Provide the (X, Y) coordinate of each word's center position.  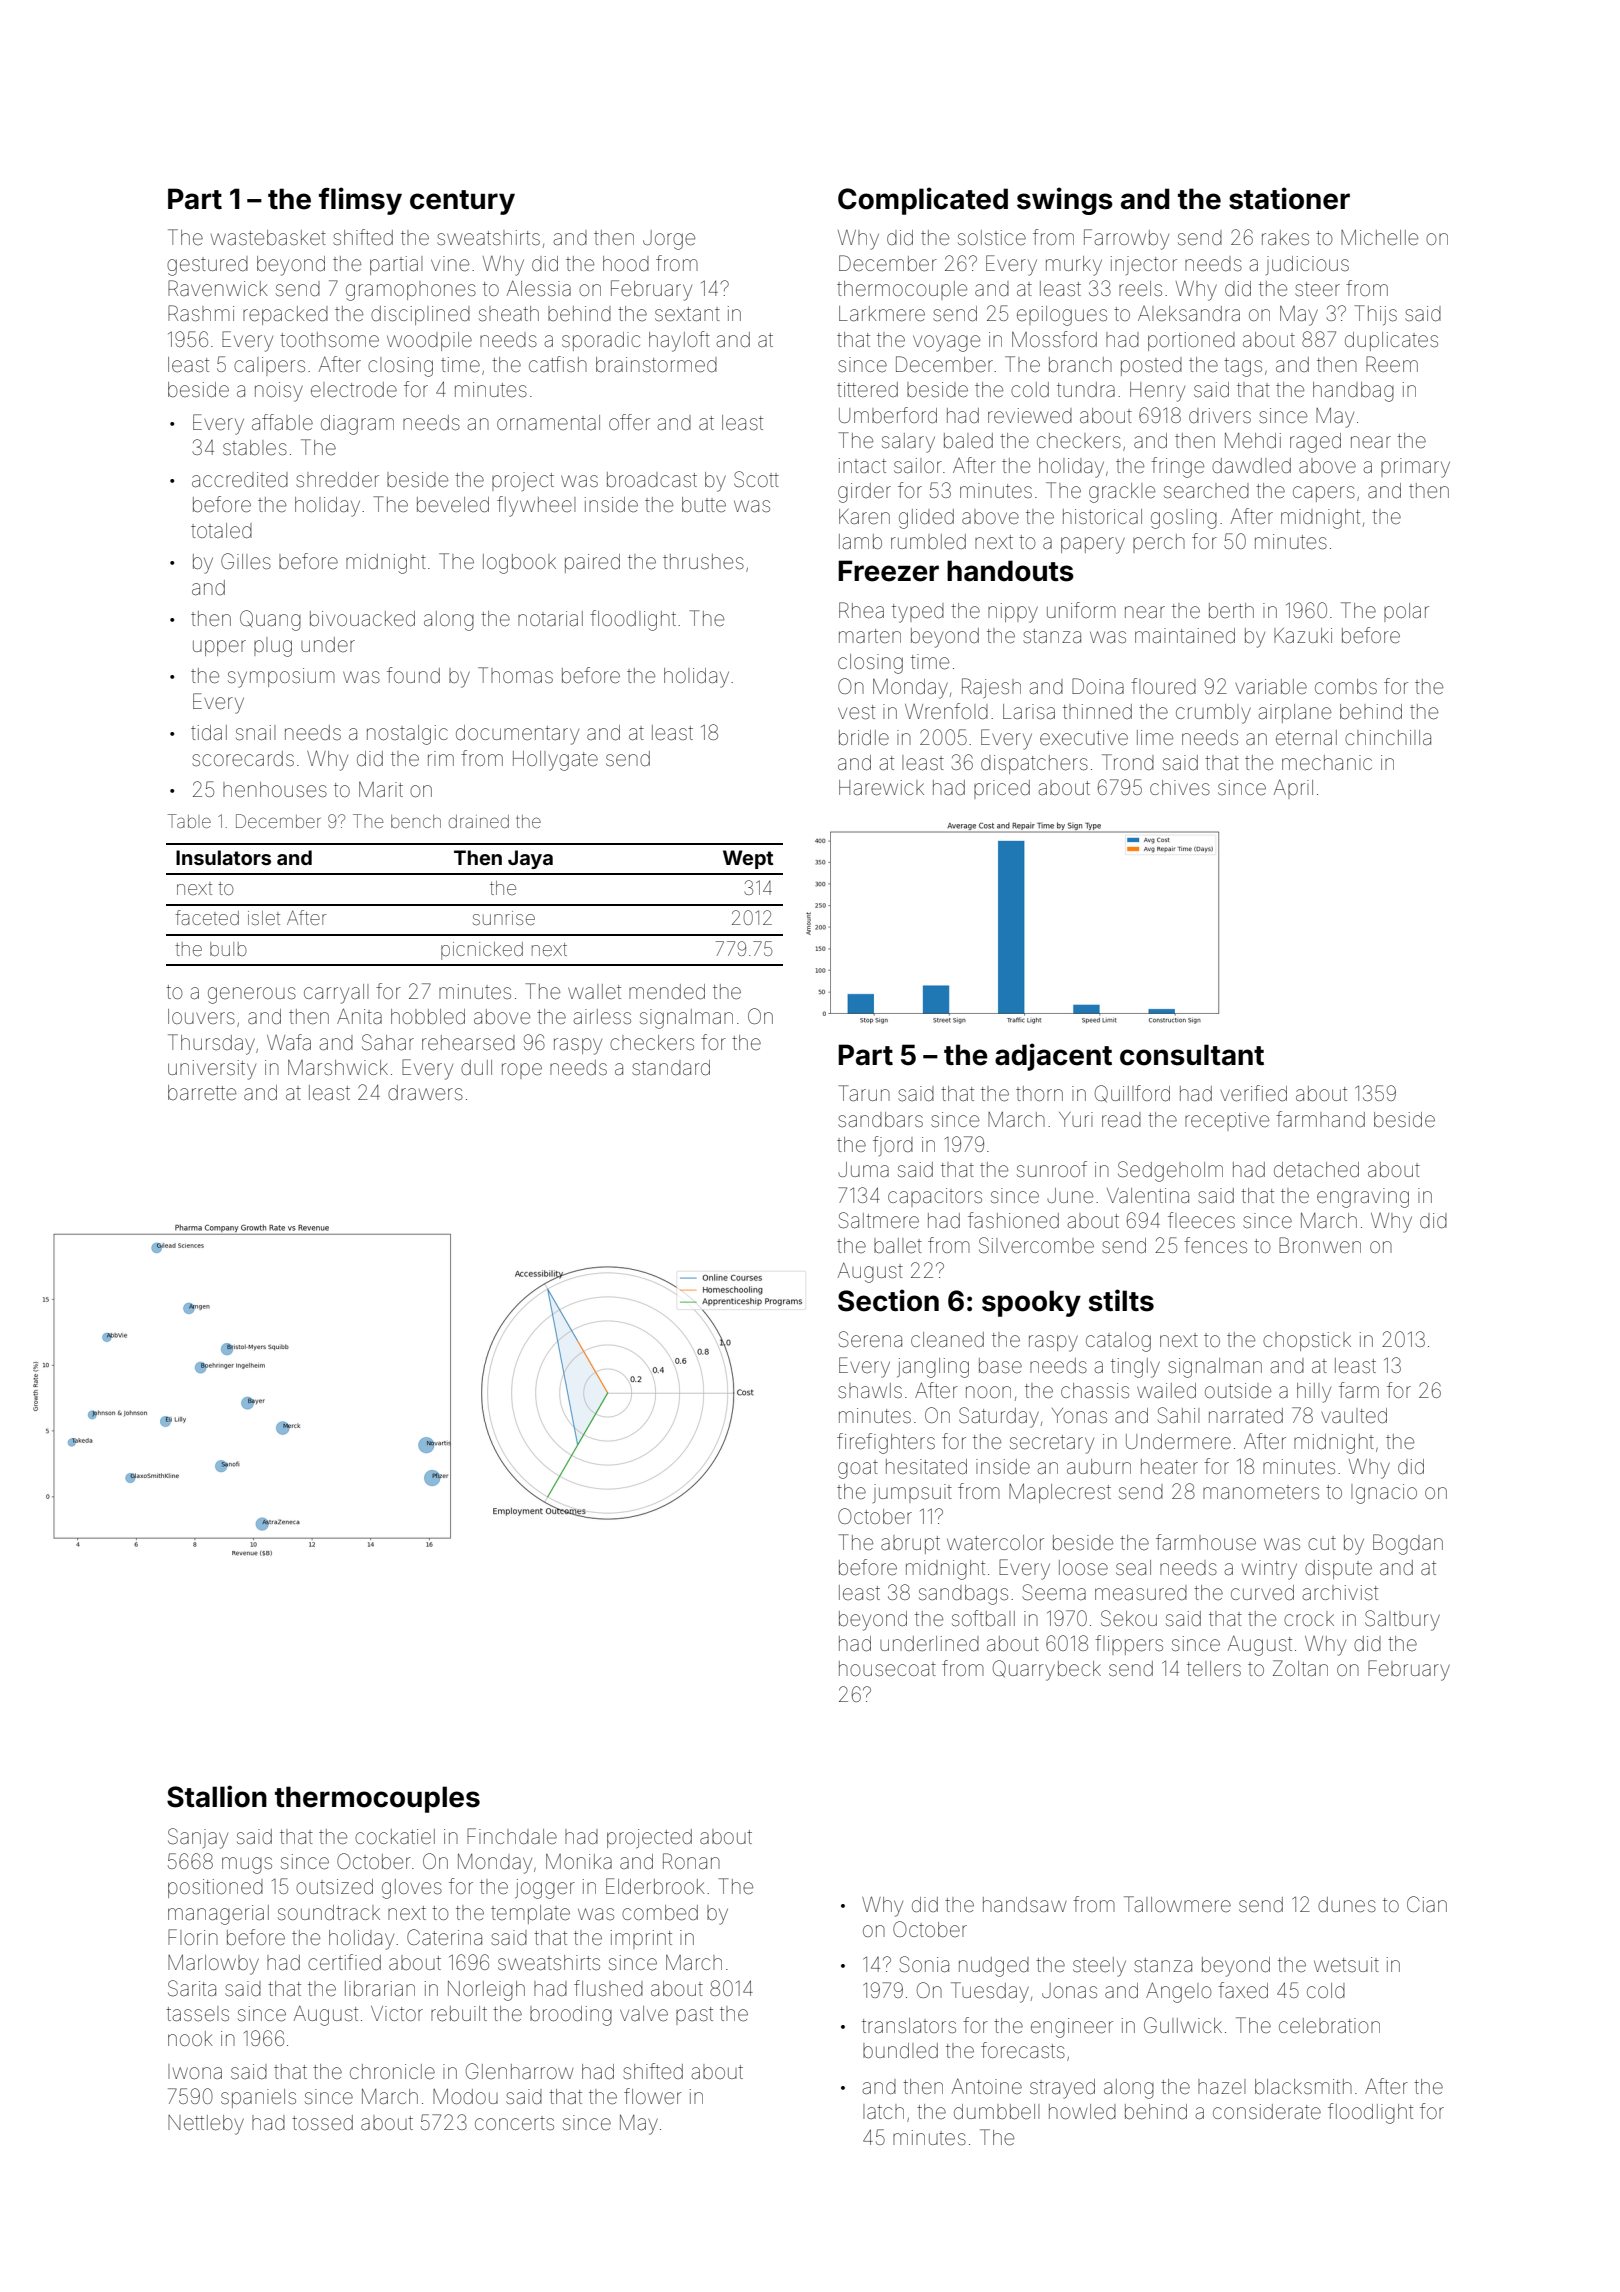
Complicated (923, 201)
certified (344, 1962)
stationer (1289, 198)
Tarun (864, 1093)
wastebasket (268, 238)
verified (1253, 1093)
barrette (202, 1093)
